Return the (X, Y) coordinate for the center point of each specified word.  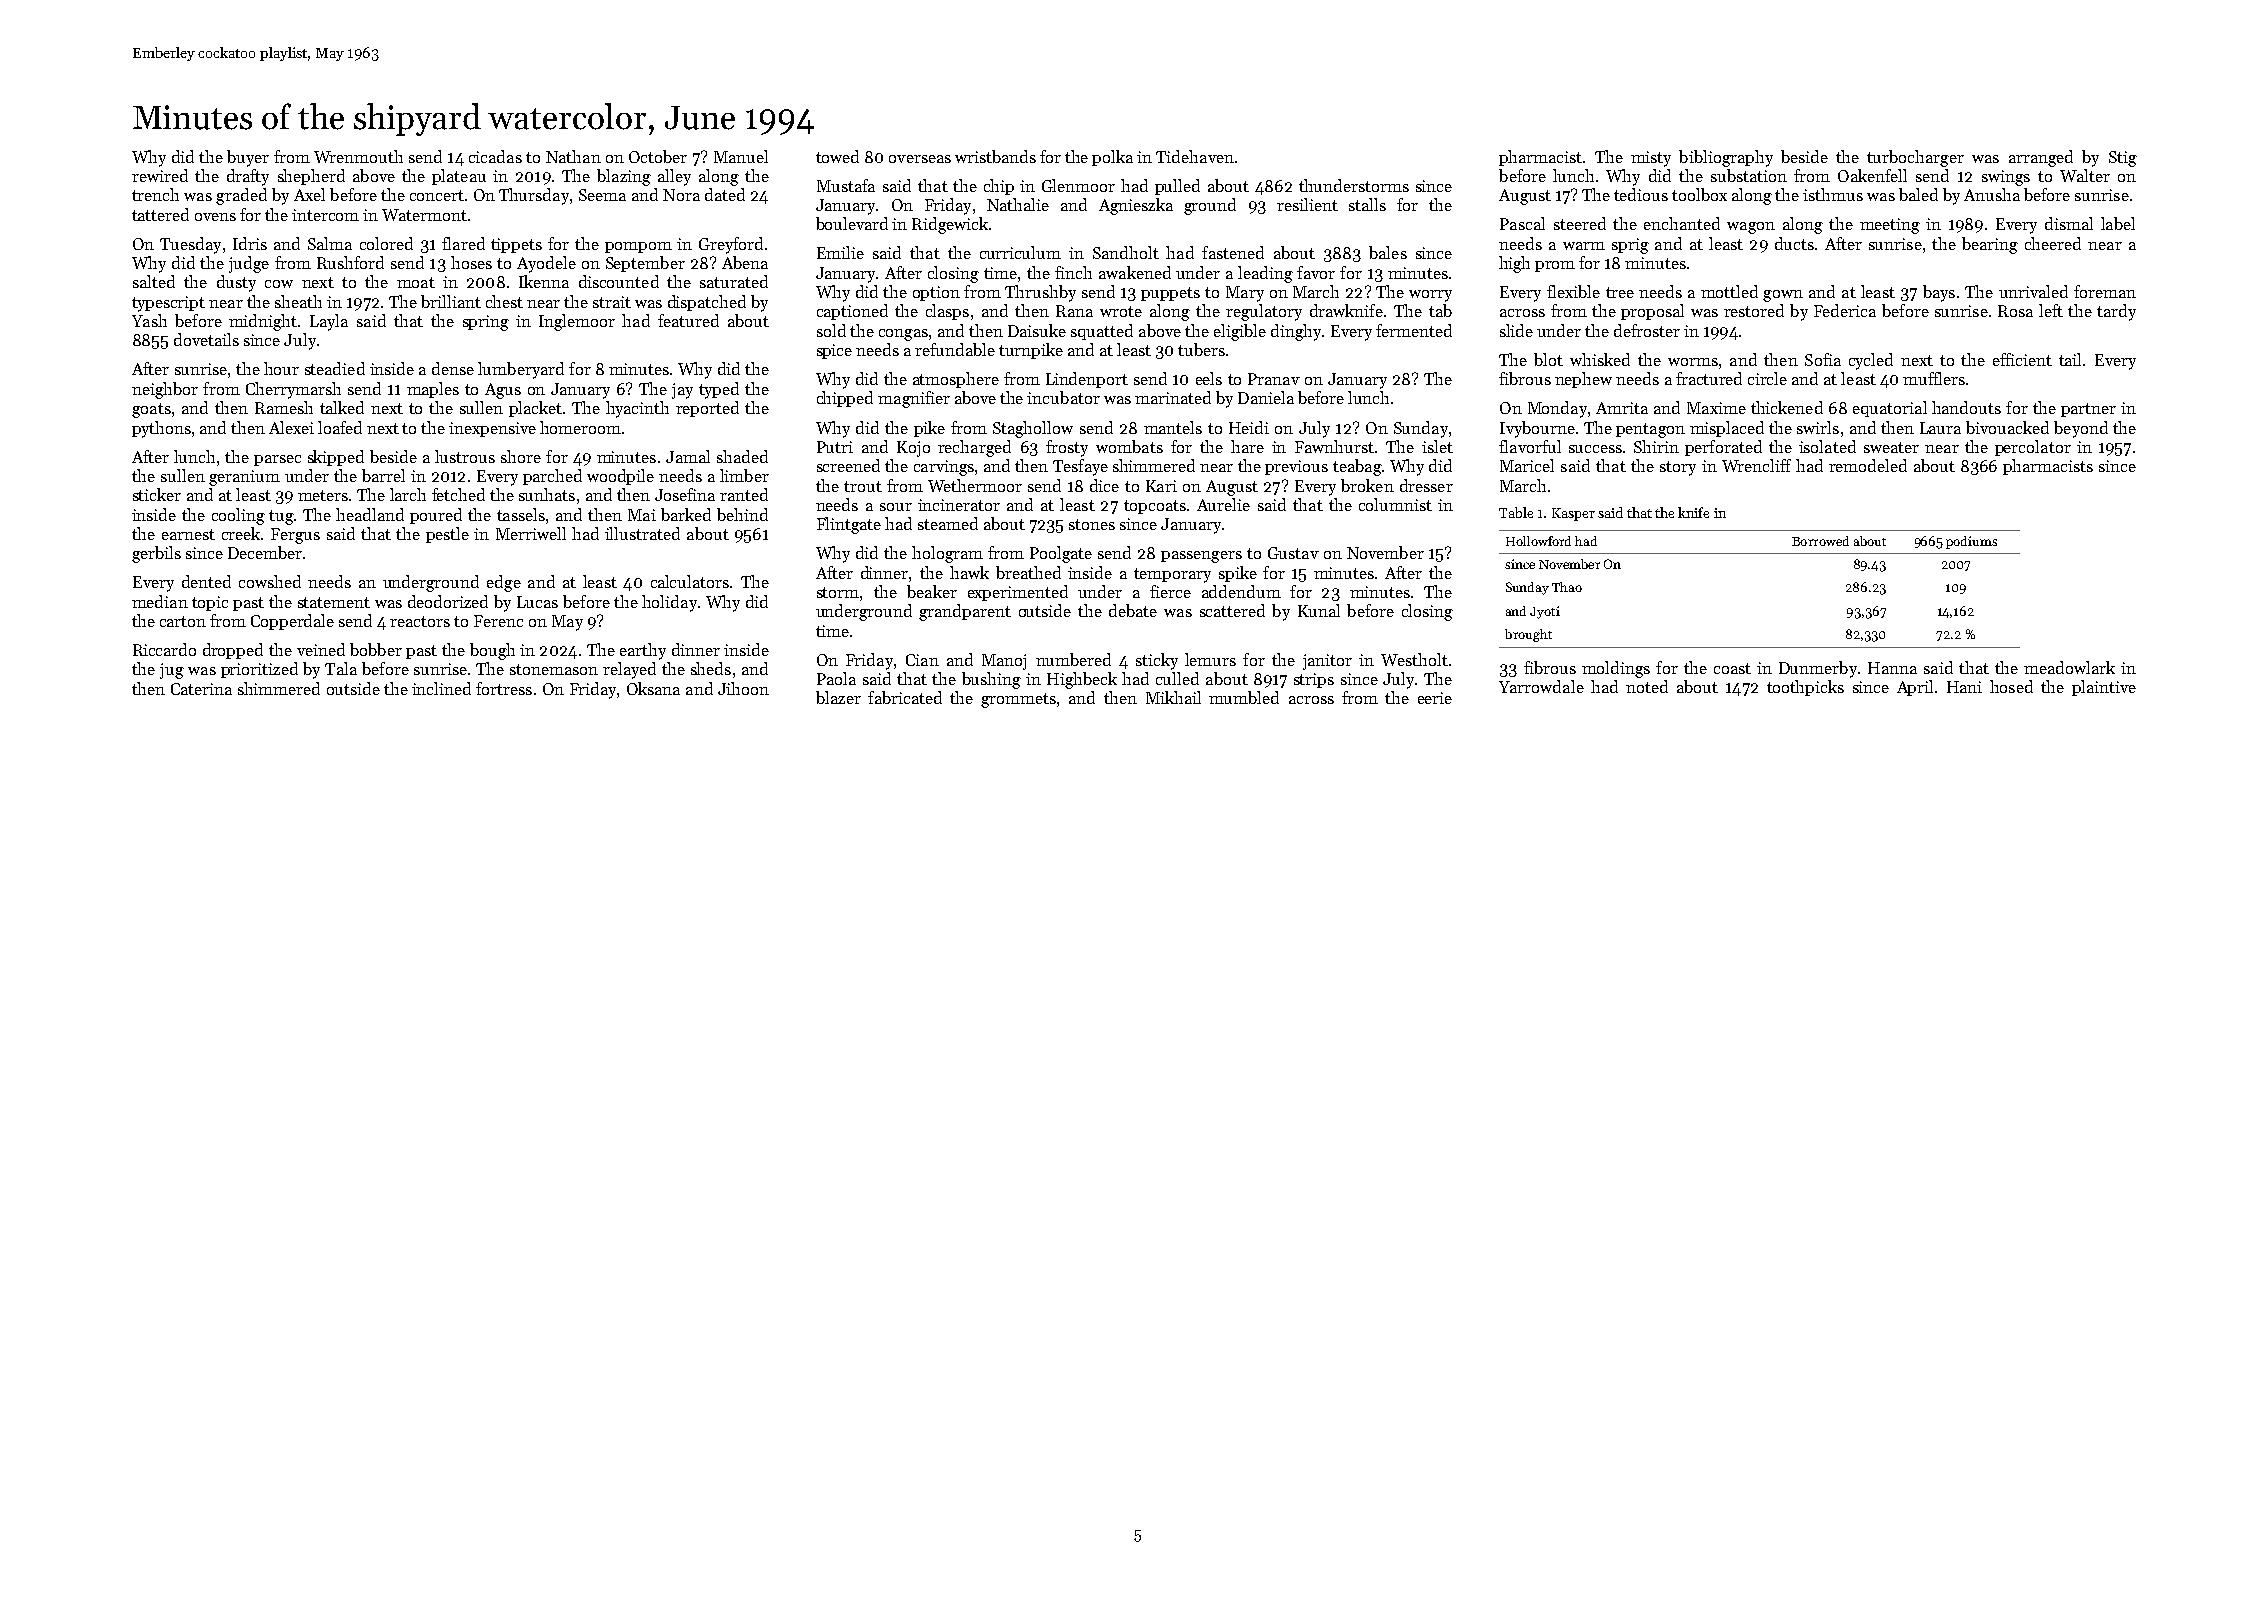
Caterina (201, 689)
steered (1580, 223)
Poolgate (1061, 554)
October (658, 156)
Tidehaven (1195, 156)
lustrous (465, 456)
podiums (1971, 542)
